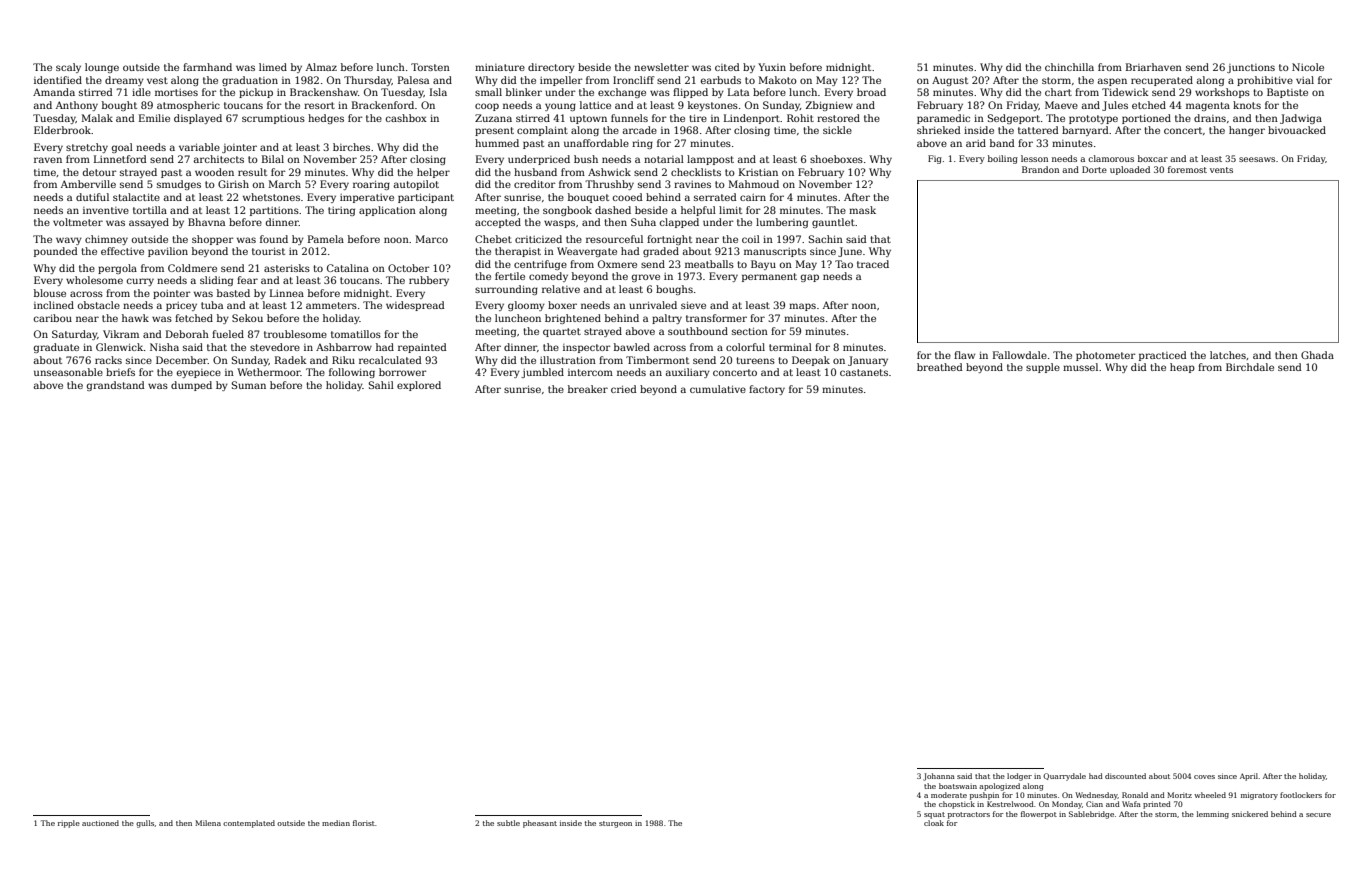 The height and width of the document is (887, 1372). What do you see at coordinates (934, 823) in the document?
I see `cloak` at bounding box center [934, 823].
